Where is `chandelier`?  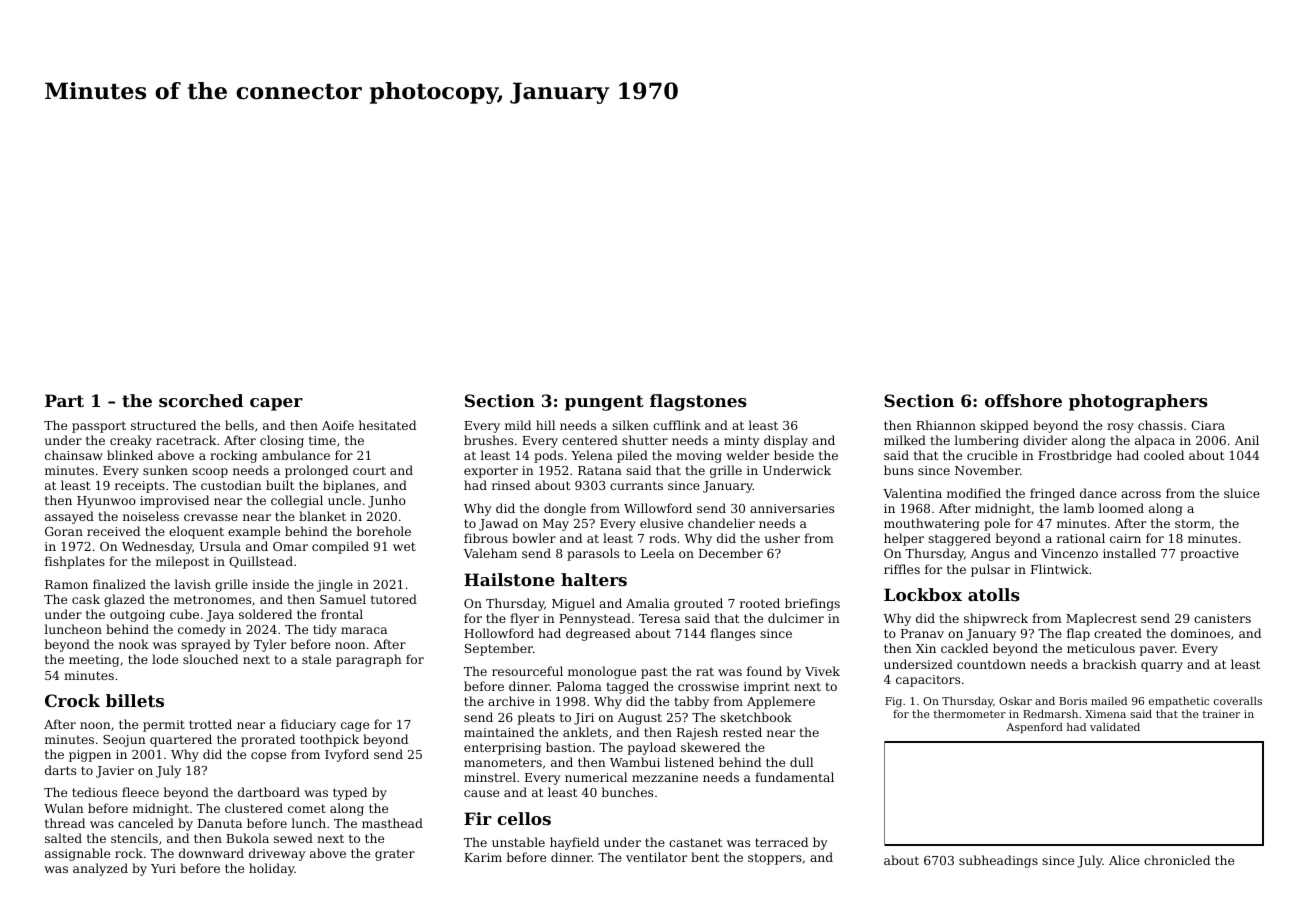
chandelier is located at coordinates (721, 523).
